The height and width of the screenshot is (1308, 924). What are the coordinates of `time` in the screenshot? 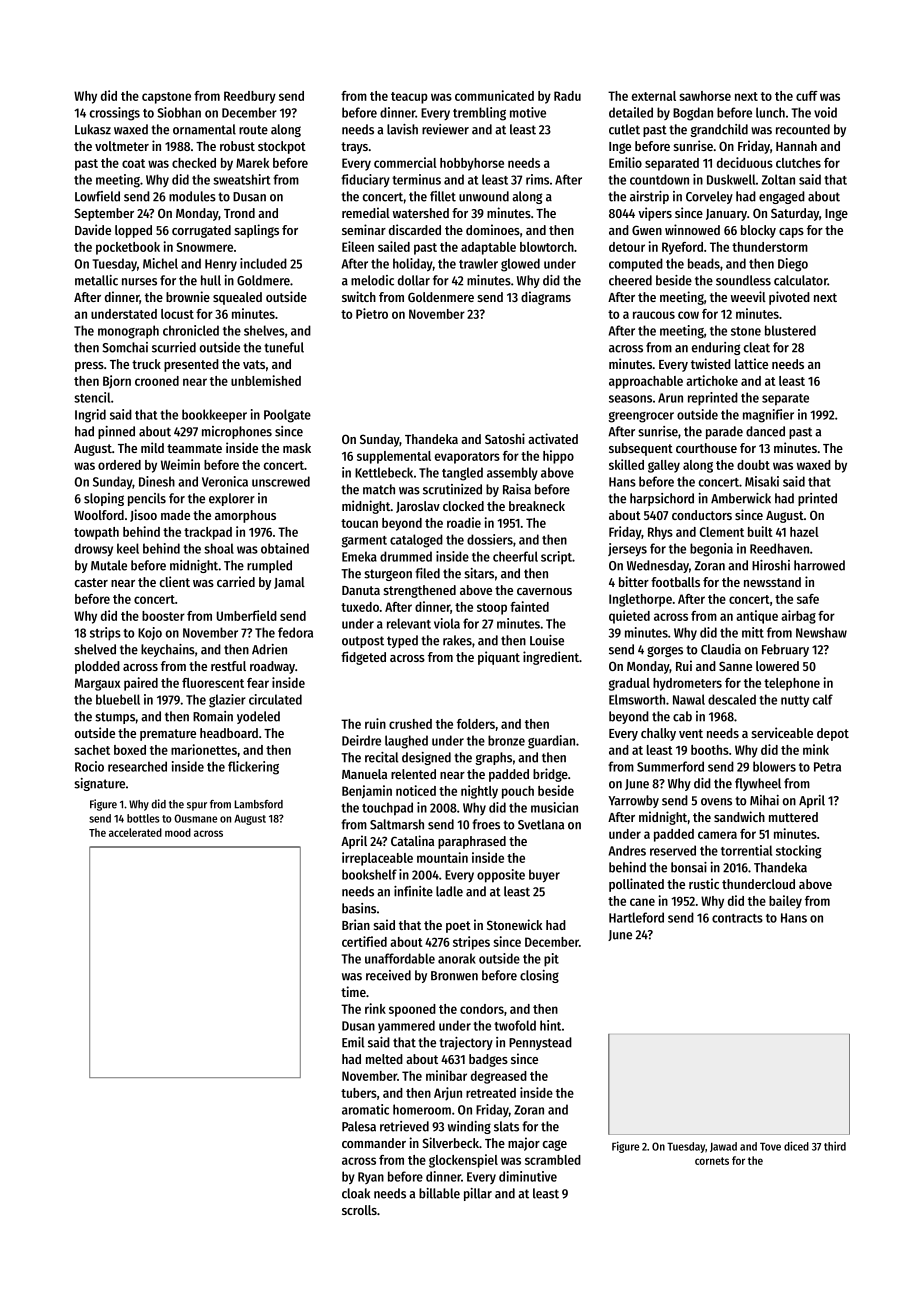 It's located at (353, 991).
